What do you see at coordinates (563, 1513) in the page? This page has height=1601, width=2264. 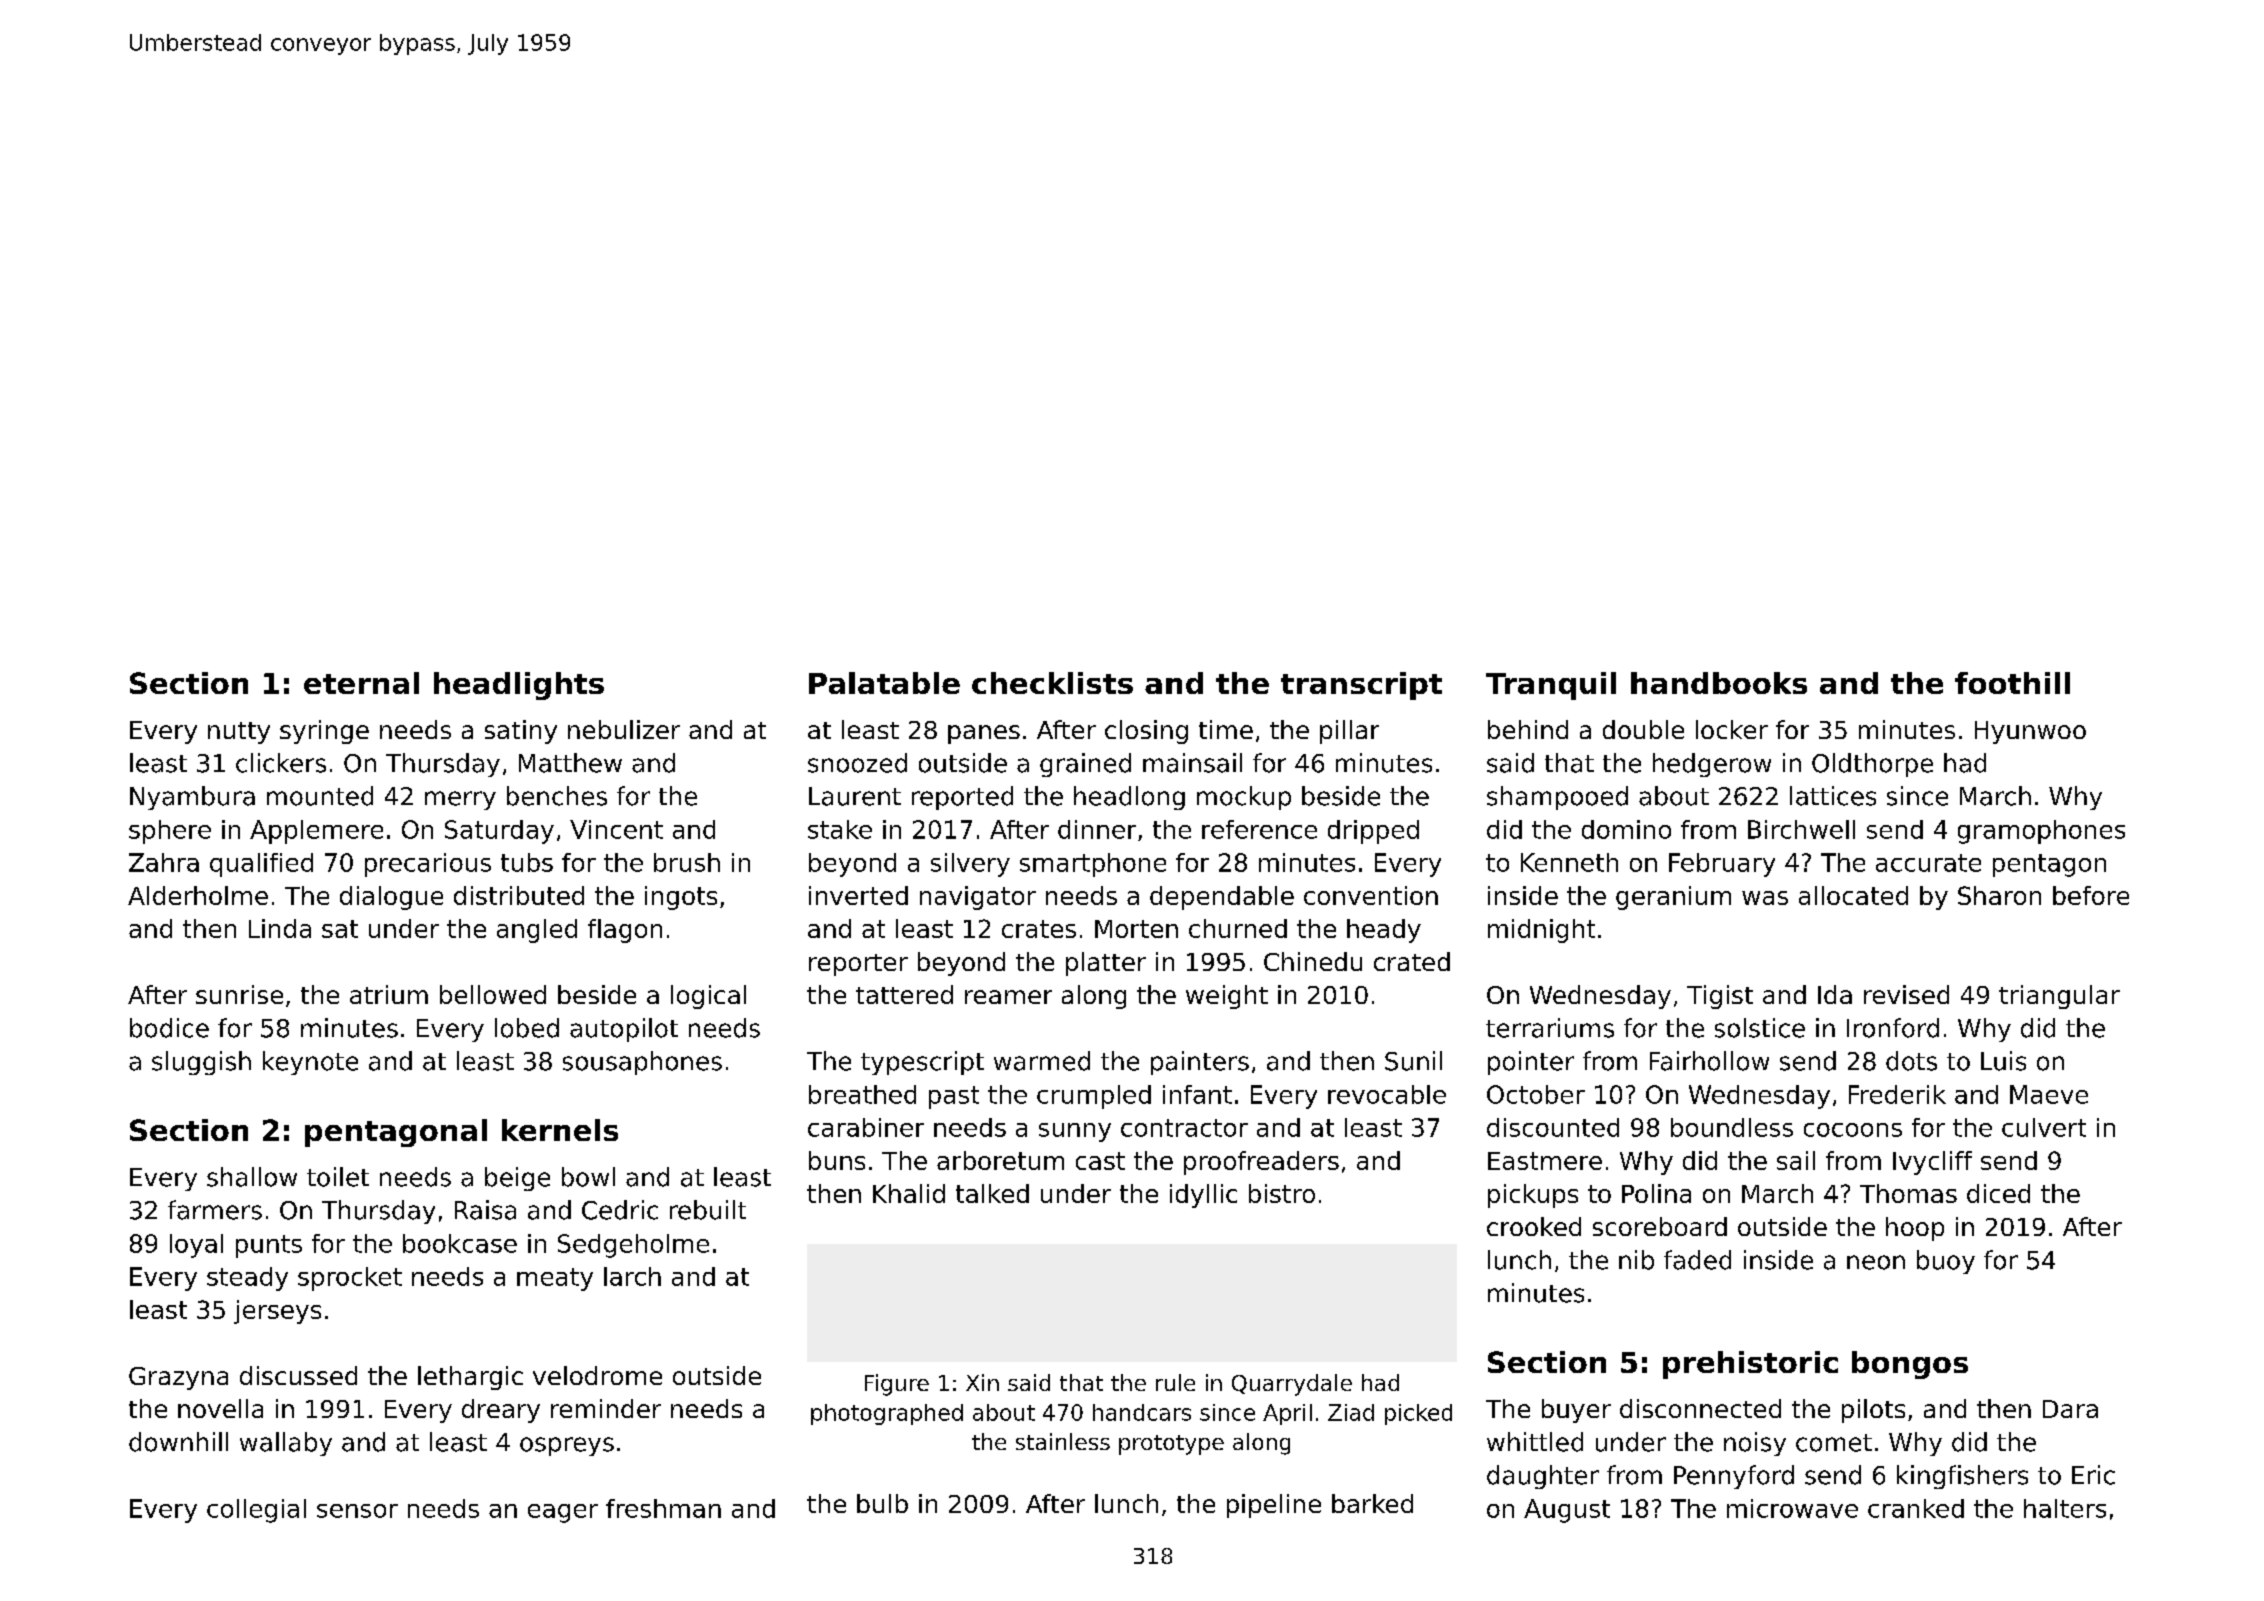 I see `eager` at bounding box center [563, 1513].
